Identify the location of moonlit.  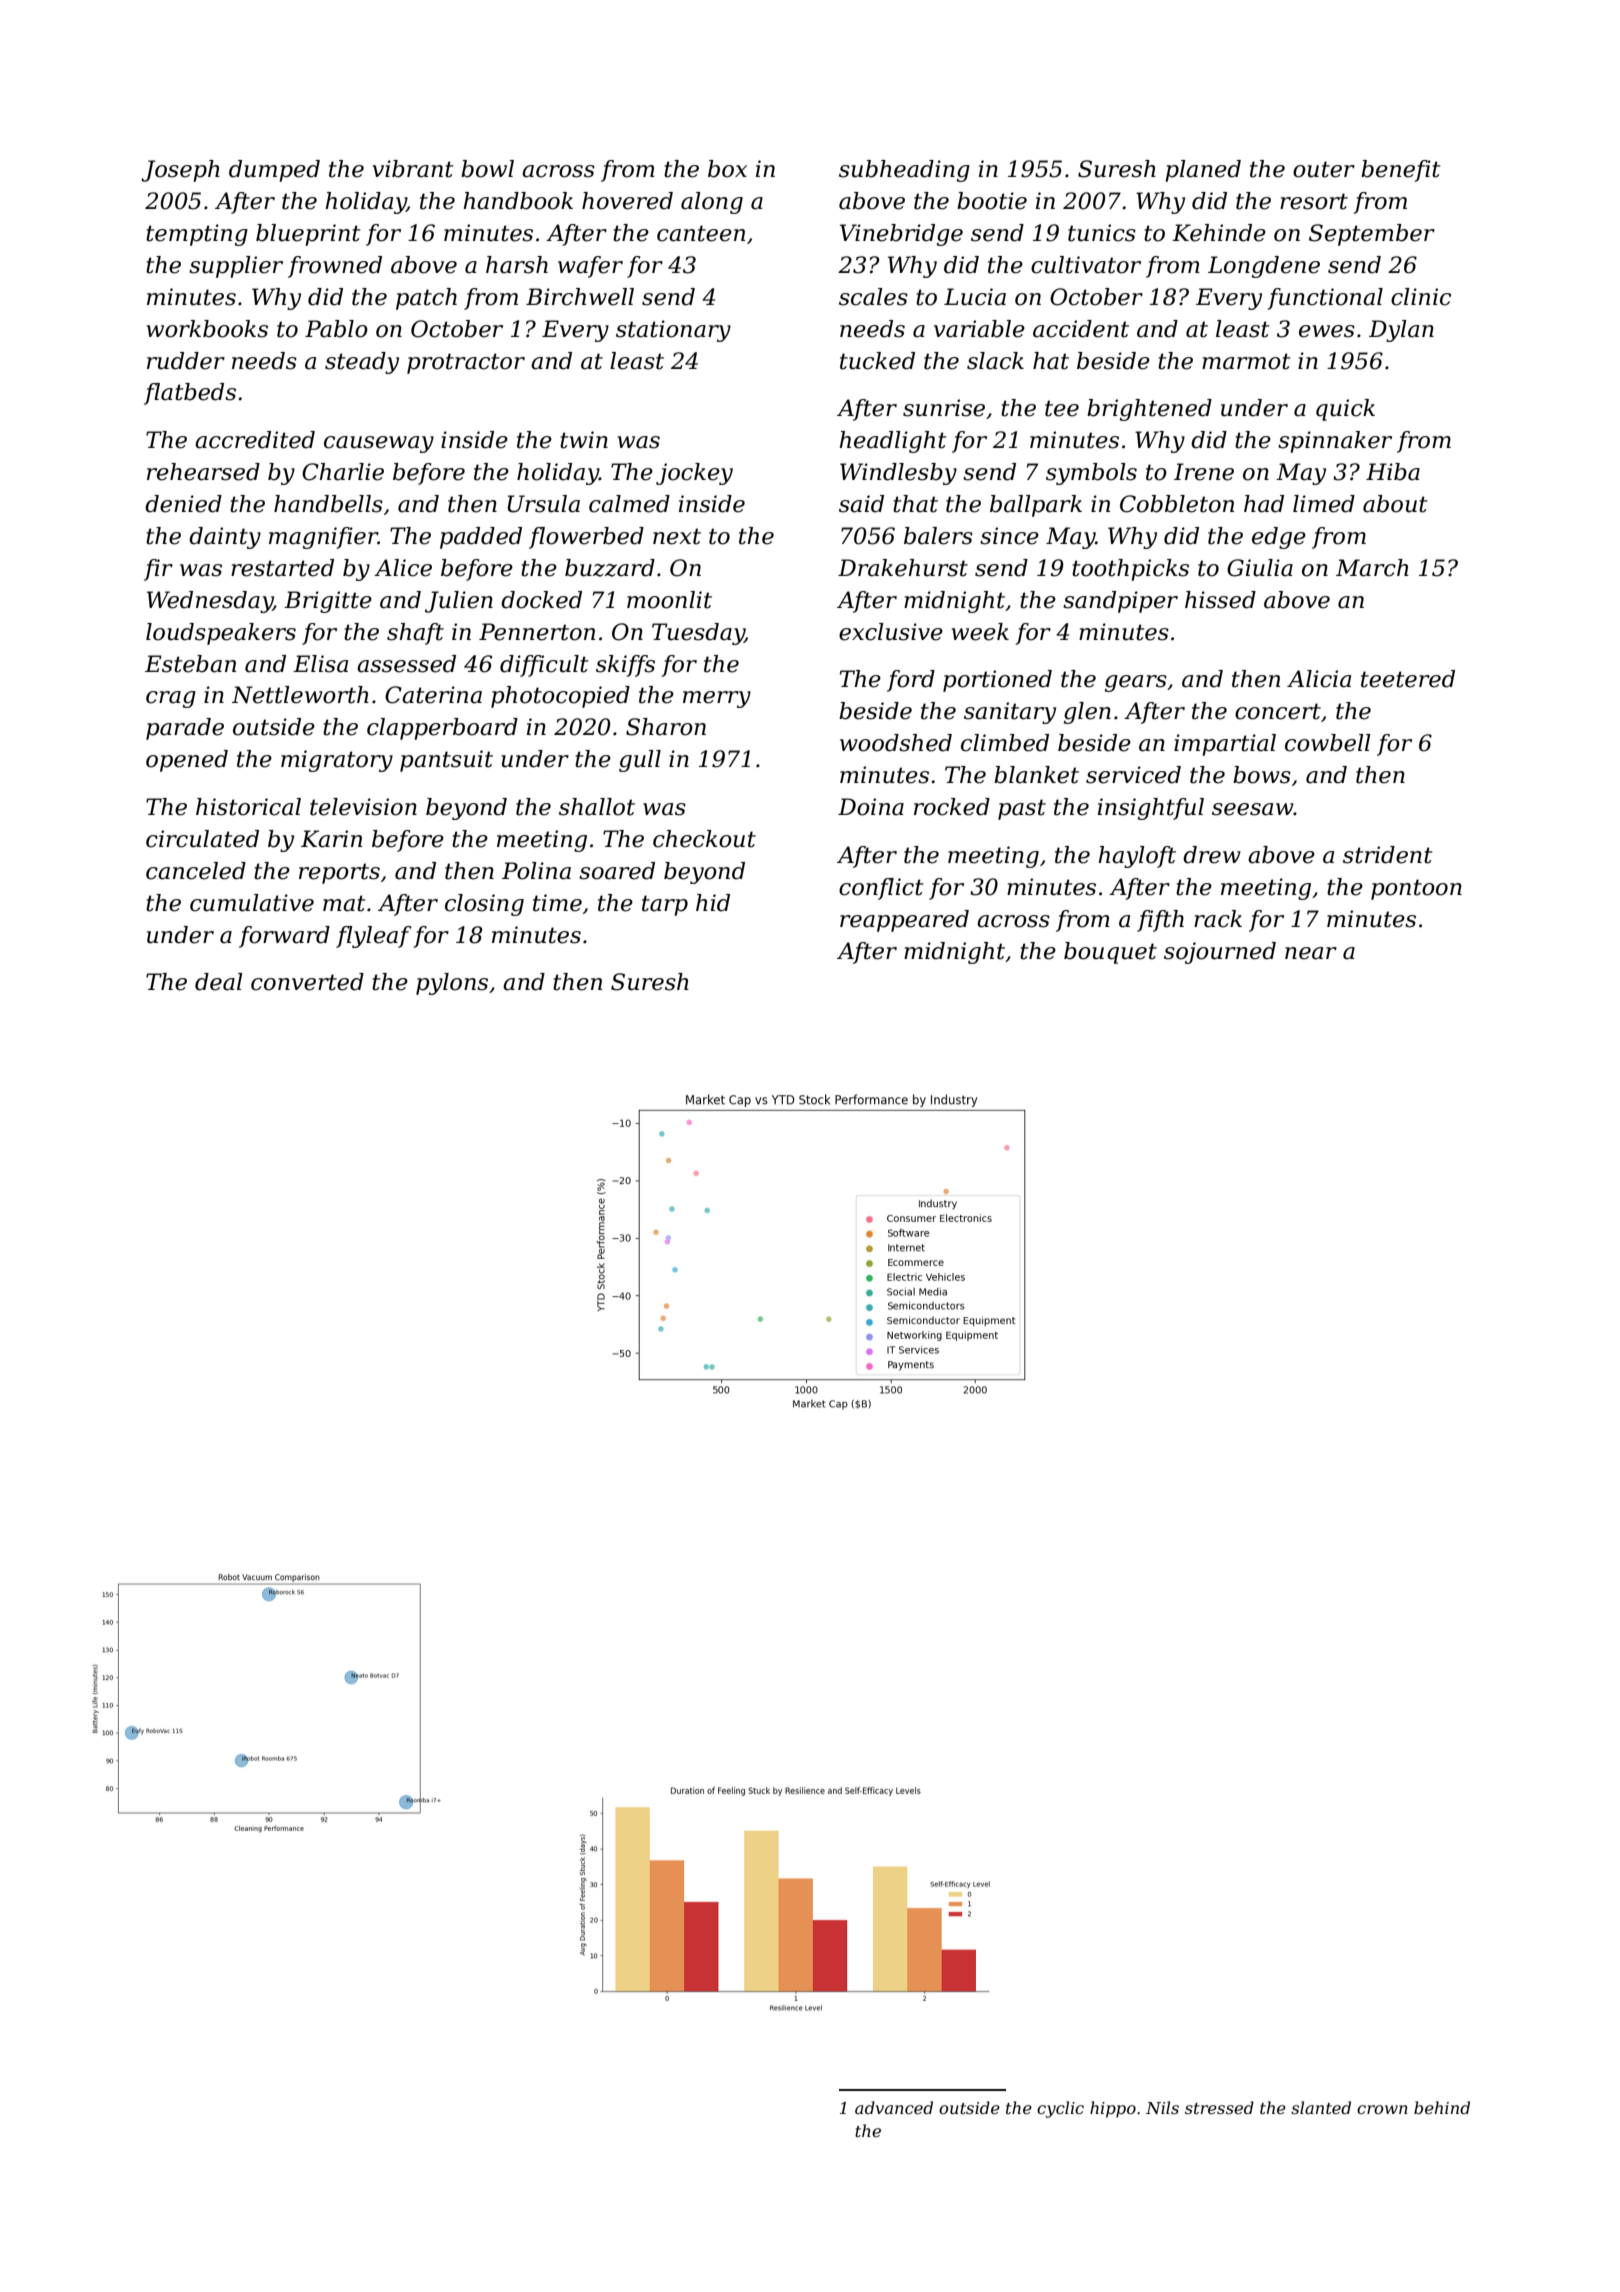
(669, 600).
